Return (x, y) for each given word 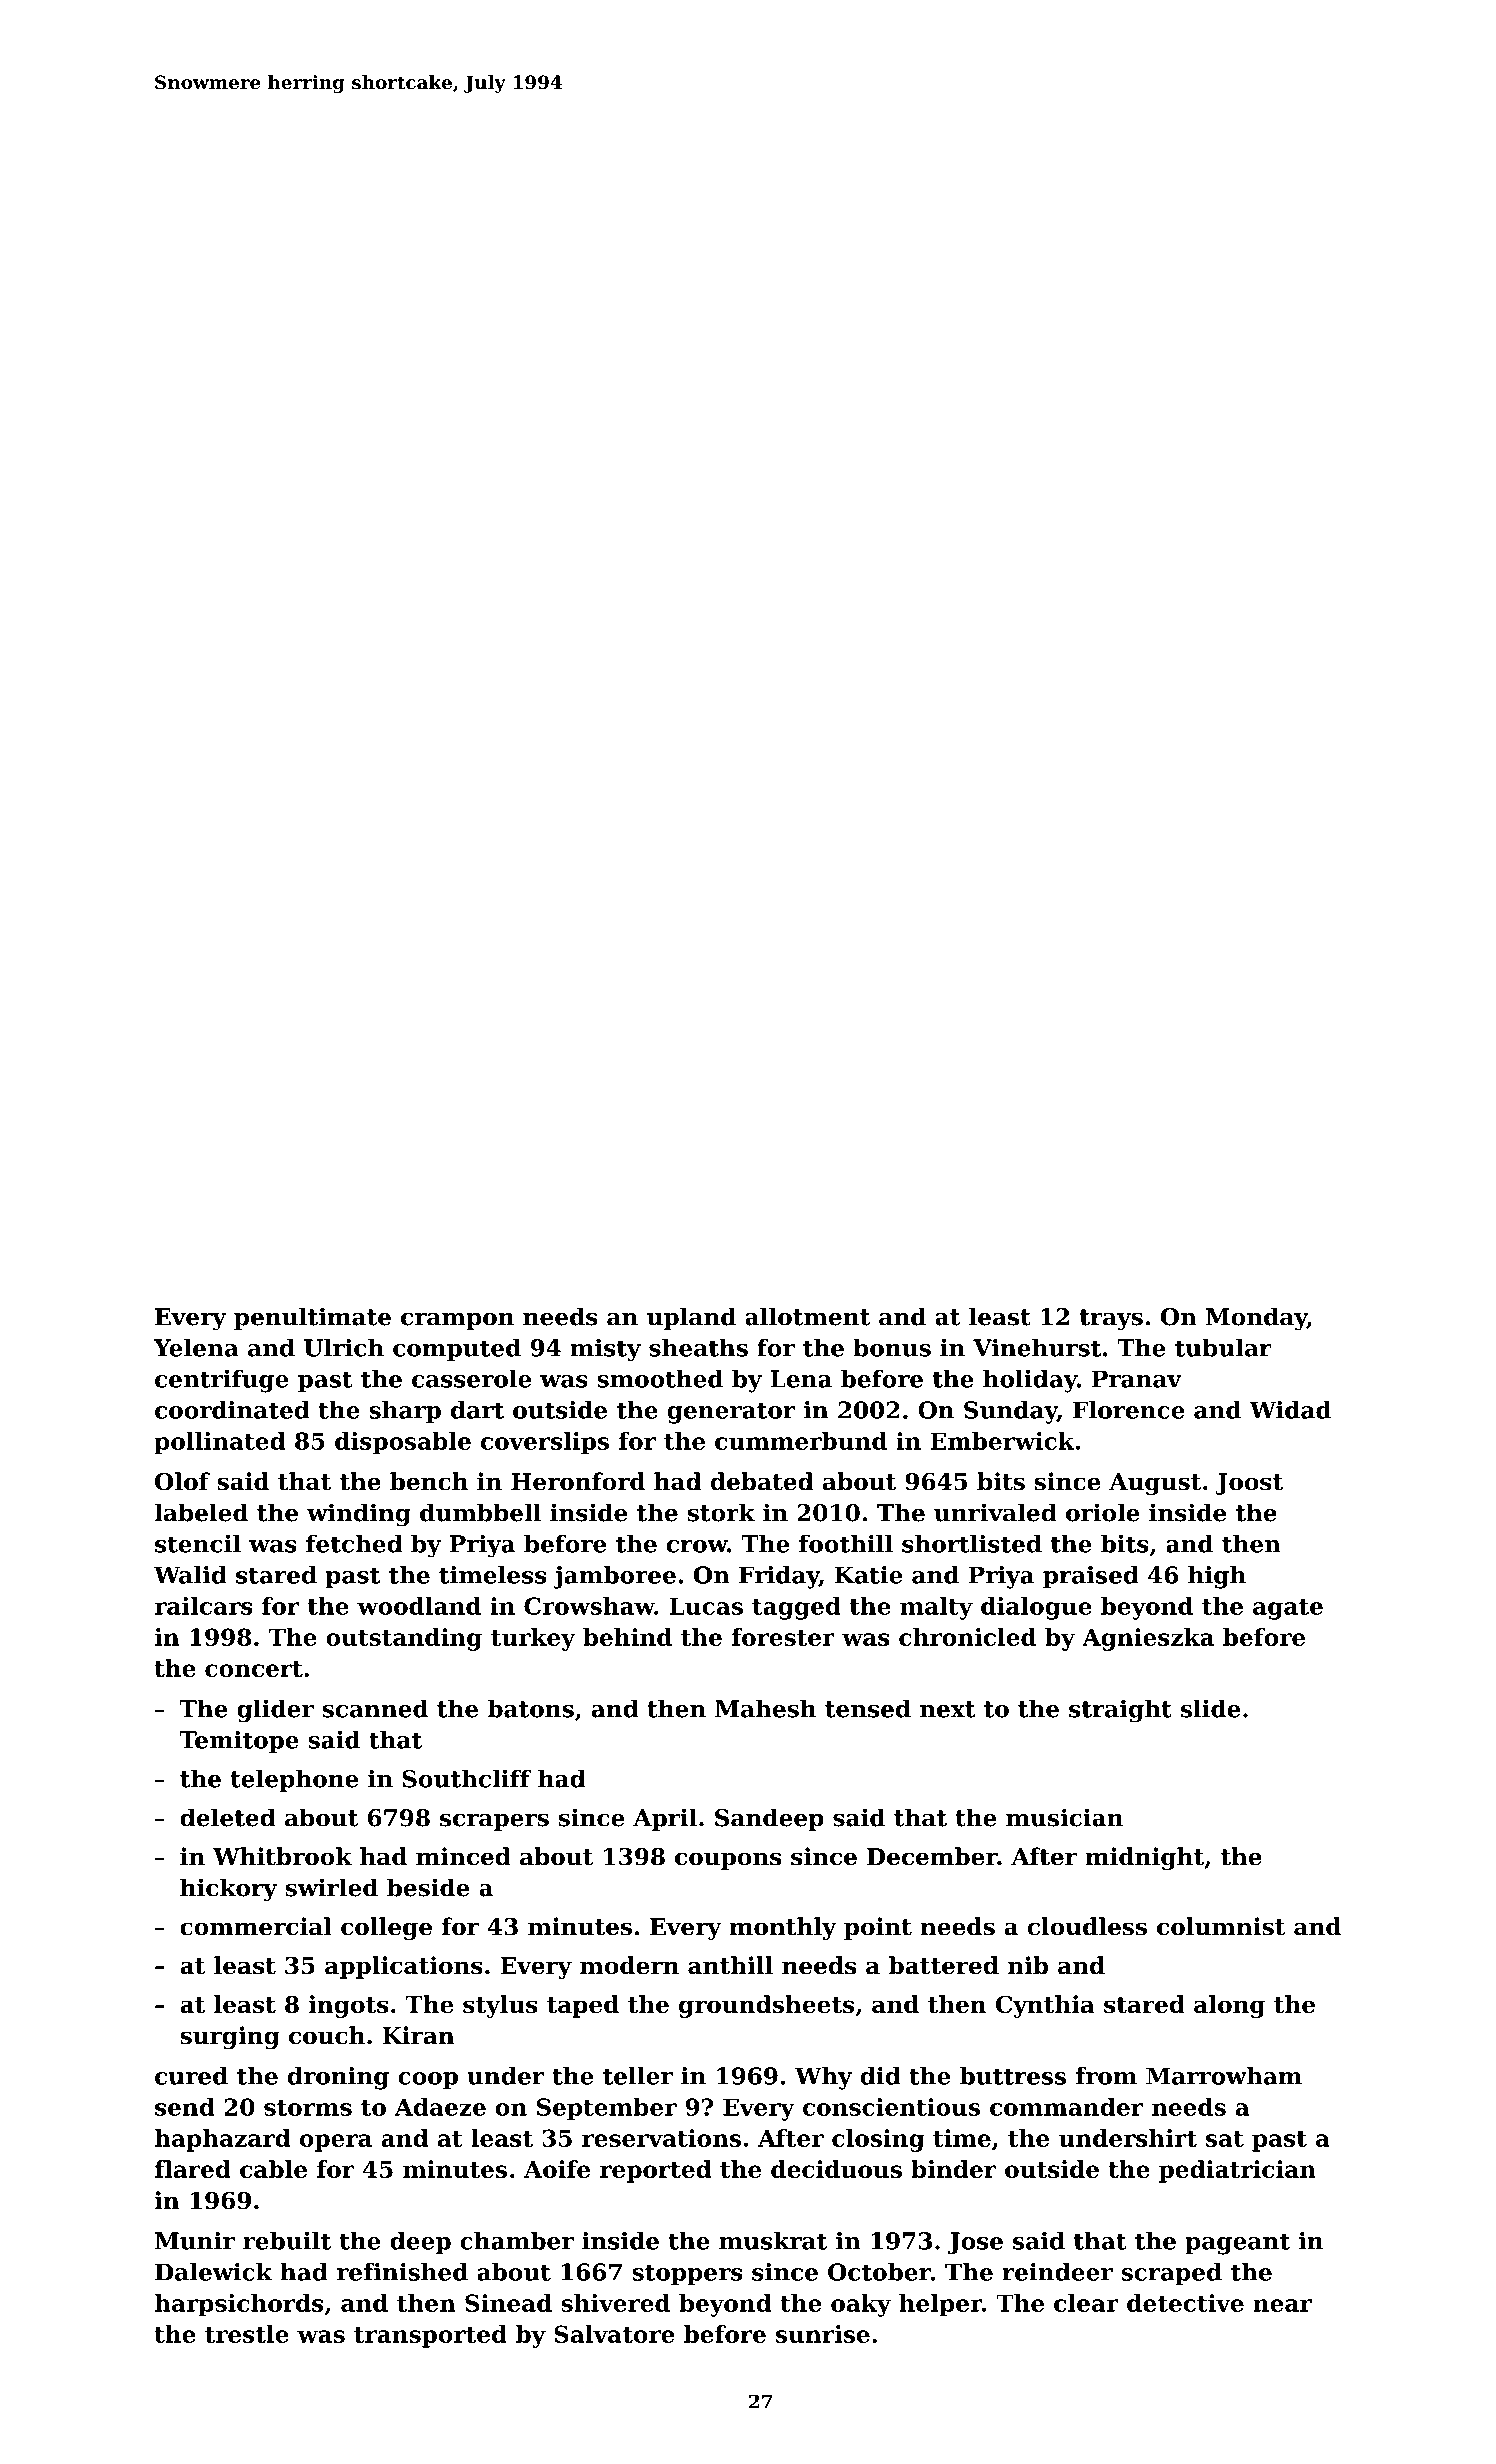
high (1217, 1577)
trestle (247, 2334)
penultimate (312, 1318)
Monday (1256, 1319)
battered (944, 1965)
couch (327, 2035)
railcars (204, 1606)
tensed (868, 1708)
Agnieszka (1148, 1639)
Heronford (578, 1481)
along (1229, 2006)
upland (691, 1318)
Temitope (239, 1742)
